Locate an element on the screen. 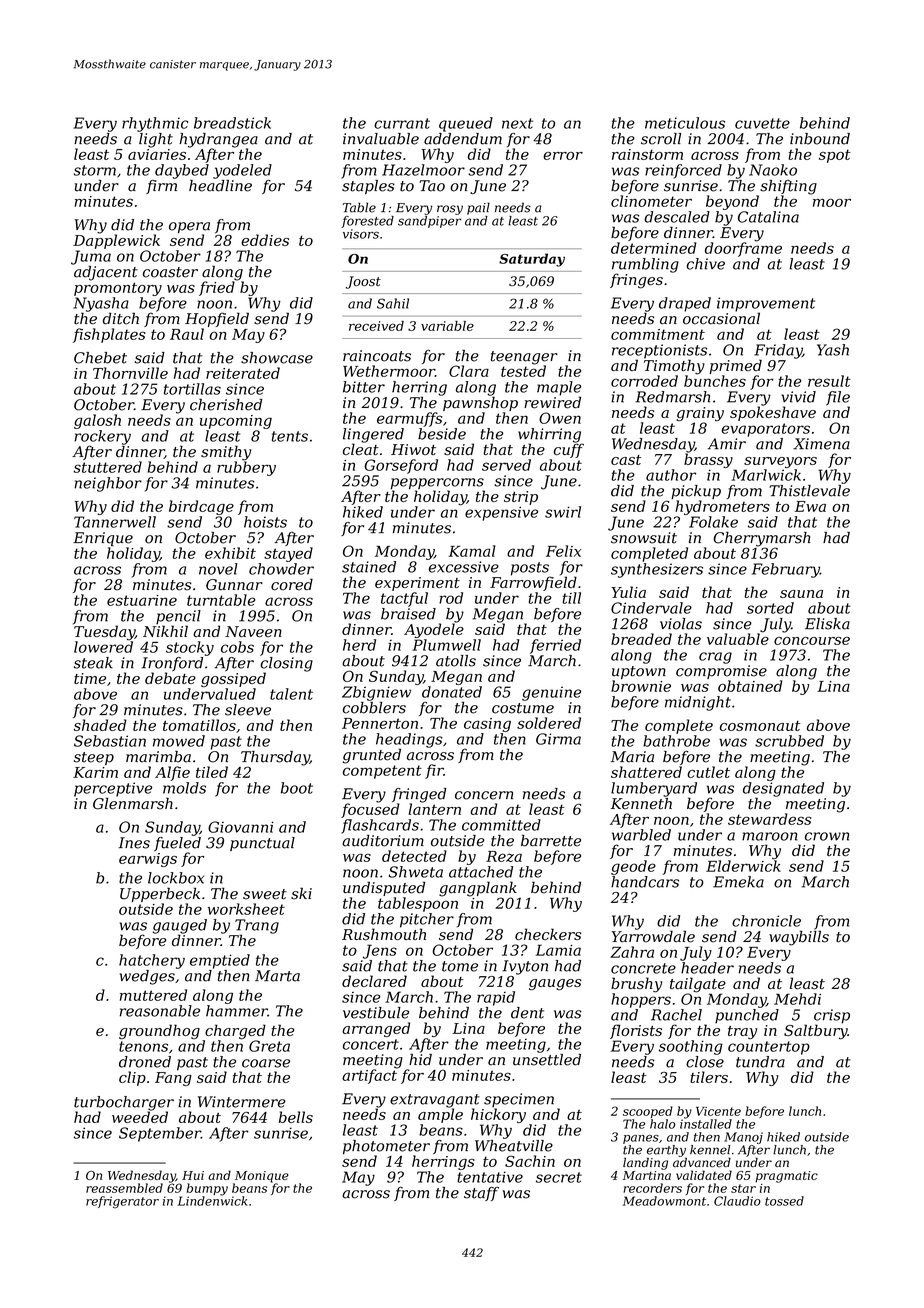 Image resolution: width=924 pixels, height=1308 pixels. queued is located at coordinates (466, 124).
